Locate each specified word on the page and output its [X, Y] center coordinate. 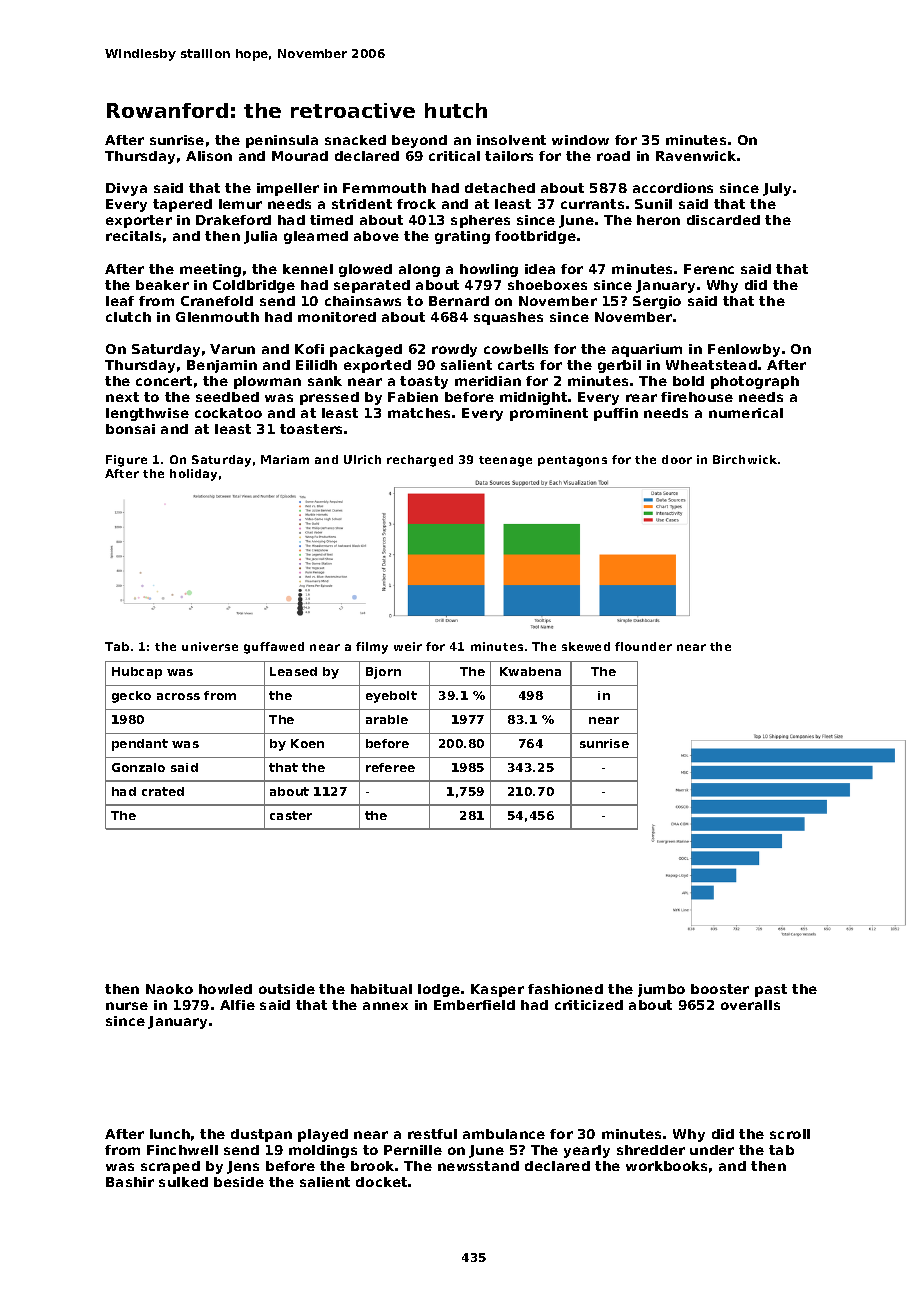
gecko [131, 697]
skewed [586, 646]
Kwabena [530, 671]
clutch [128, 317]
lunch [170, 1134]
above [376, 236]
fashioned [565, 989]
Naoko [169, 989]
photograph [755, 382]
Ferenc [709, 269]
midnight [533, 398]
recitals [133, 236]
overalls [750, 1005]
